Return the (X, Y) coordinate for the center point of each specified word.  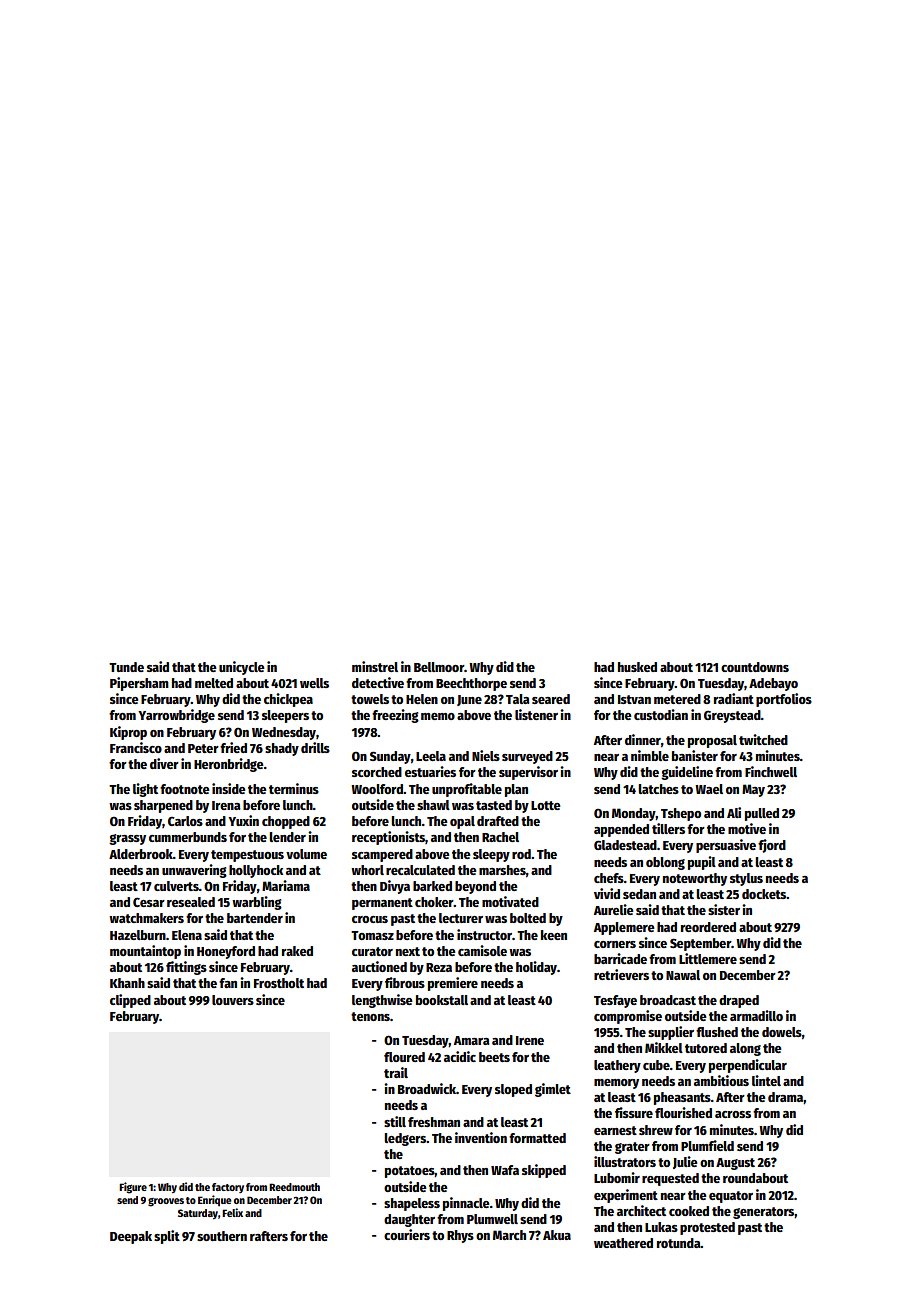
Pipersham (139, 684)
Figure (133, 1188)
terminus (294, 788)
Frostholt (279, 983)
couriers (407, 1234)
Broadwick (427, 1088)
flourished (683, 1112)
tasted (494, 805)
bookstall (442, 1000)
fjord (772, 846)
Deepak (131, 1237)
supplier (671, 1033)
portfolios (784, 700)
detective (378, 682)
